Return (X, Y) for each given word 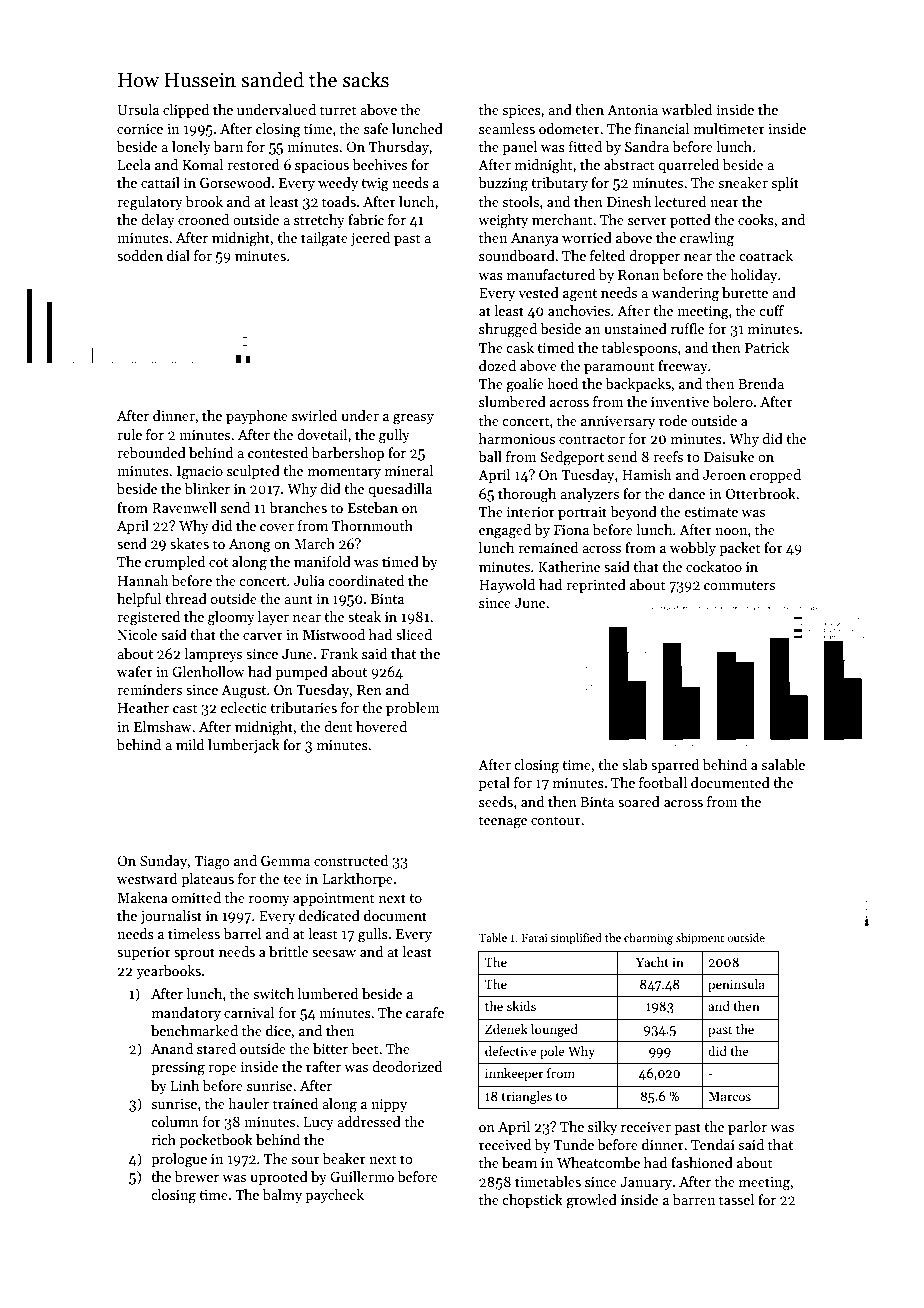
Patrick (767, 347)
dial (178, 255)
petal (494, 784)
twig (375, 185)
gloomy (231, 618)
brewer (197, 1176)
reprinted (596, 586)
